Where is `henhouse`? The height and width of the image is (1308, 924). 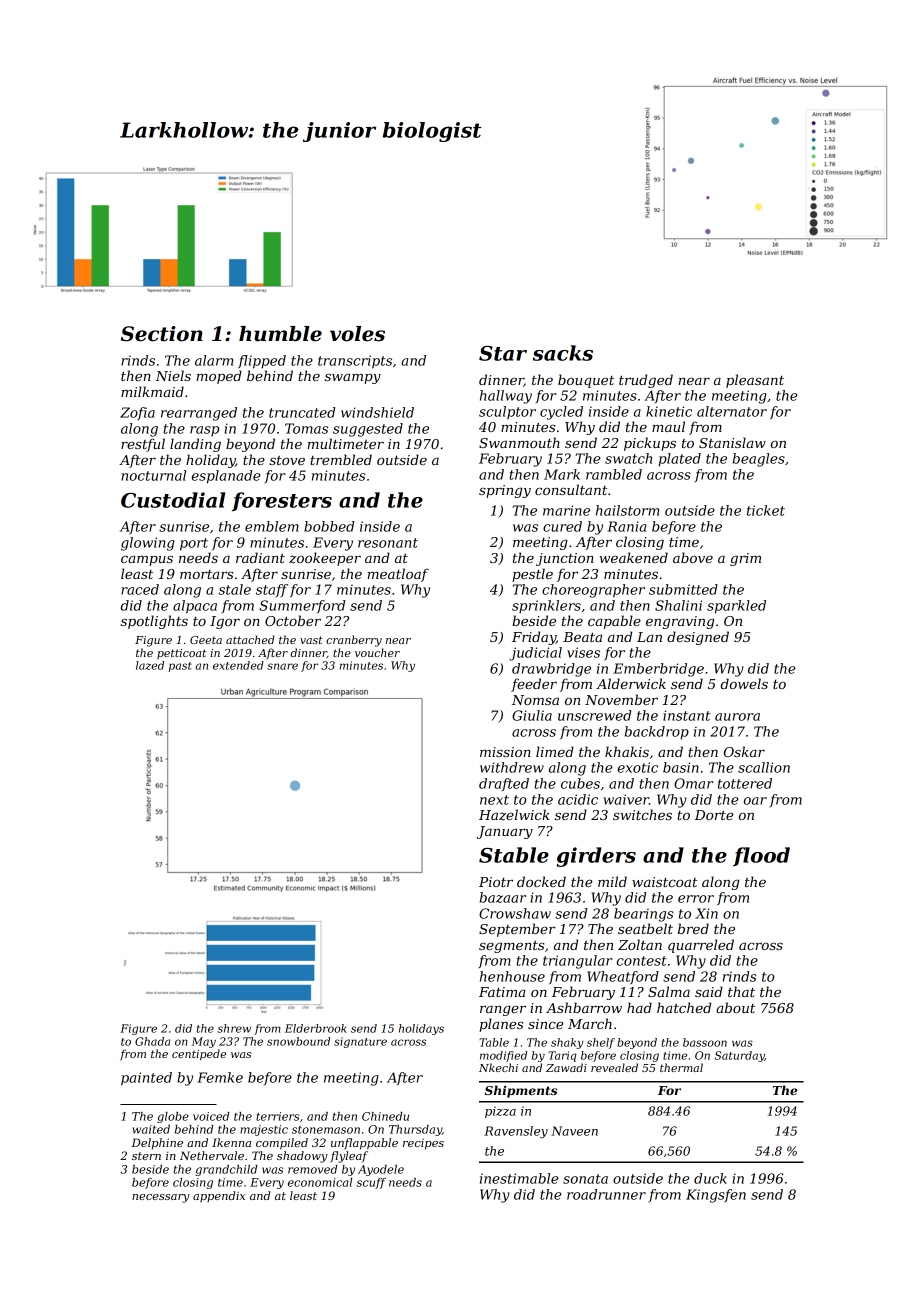
henhouse is located at coordinates (512, 976).
